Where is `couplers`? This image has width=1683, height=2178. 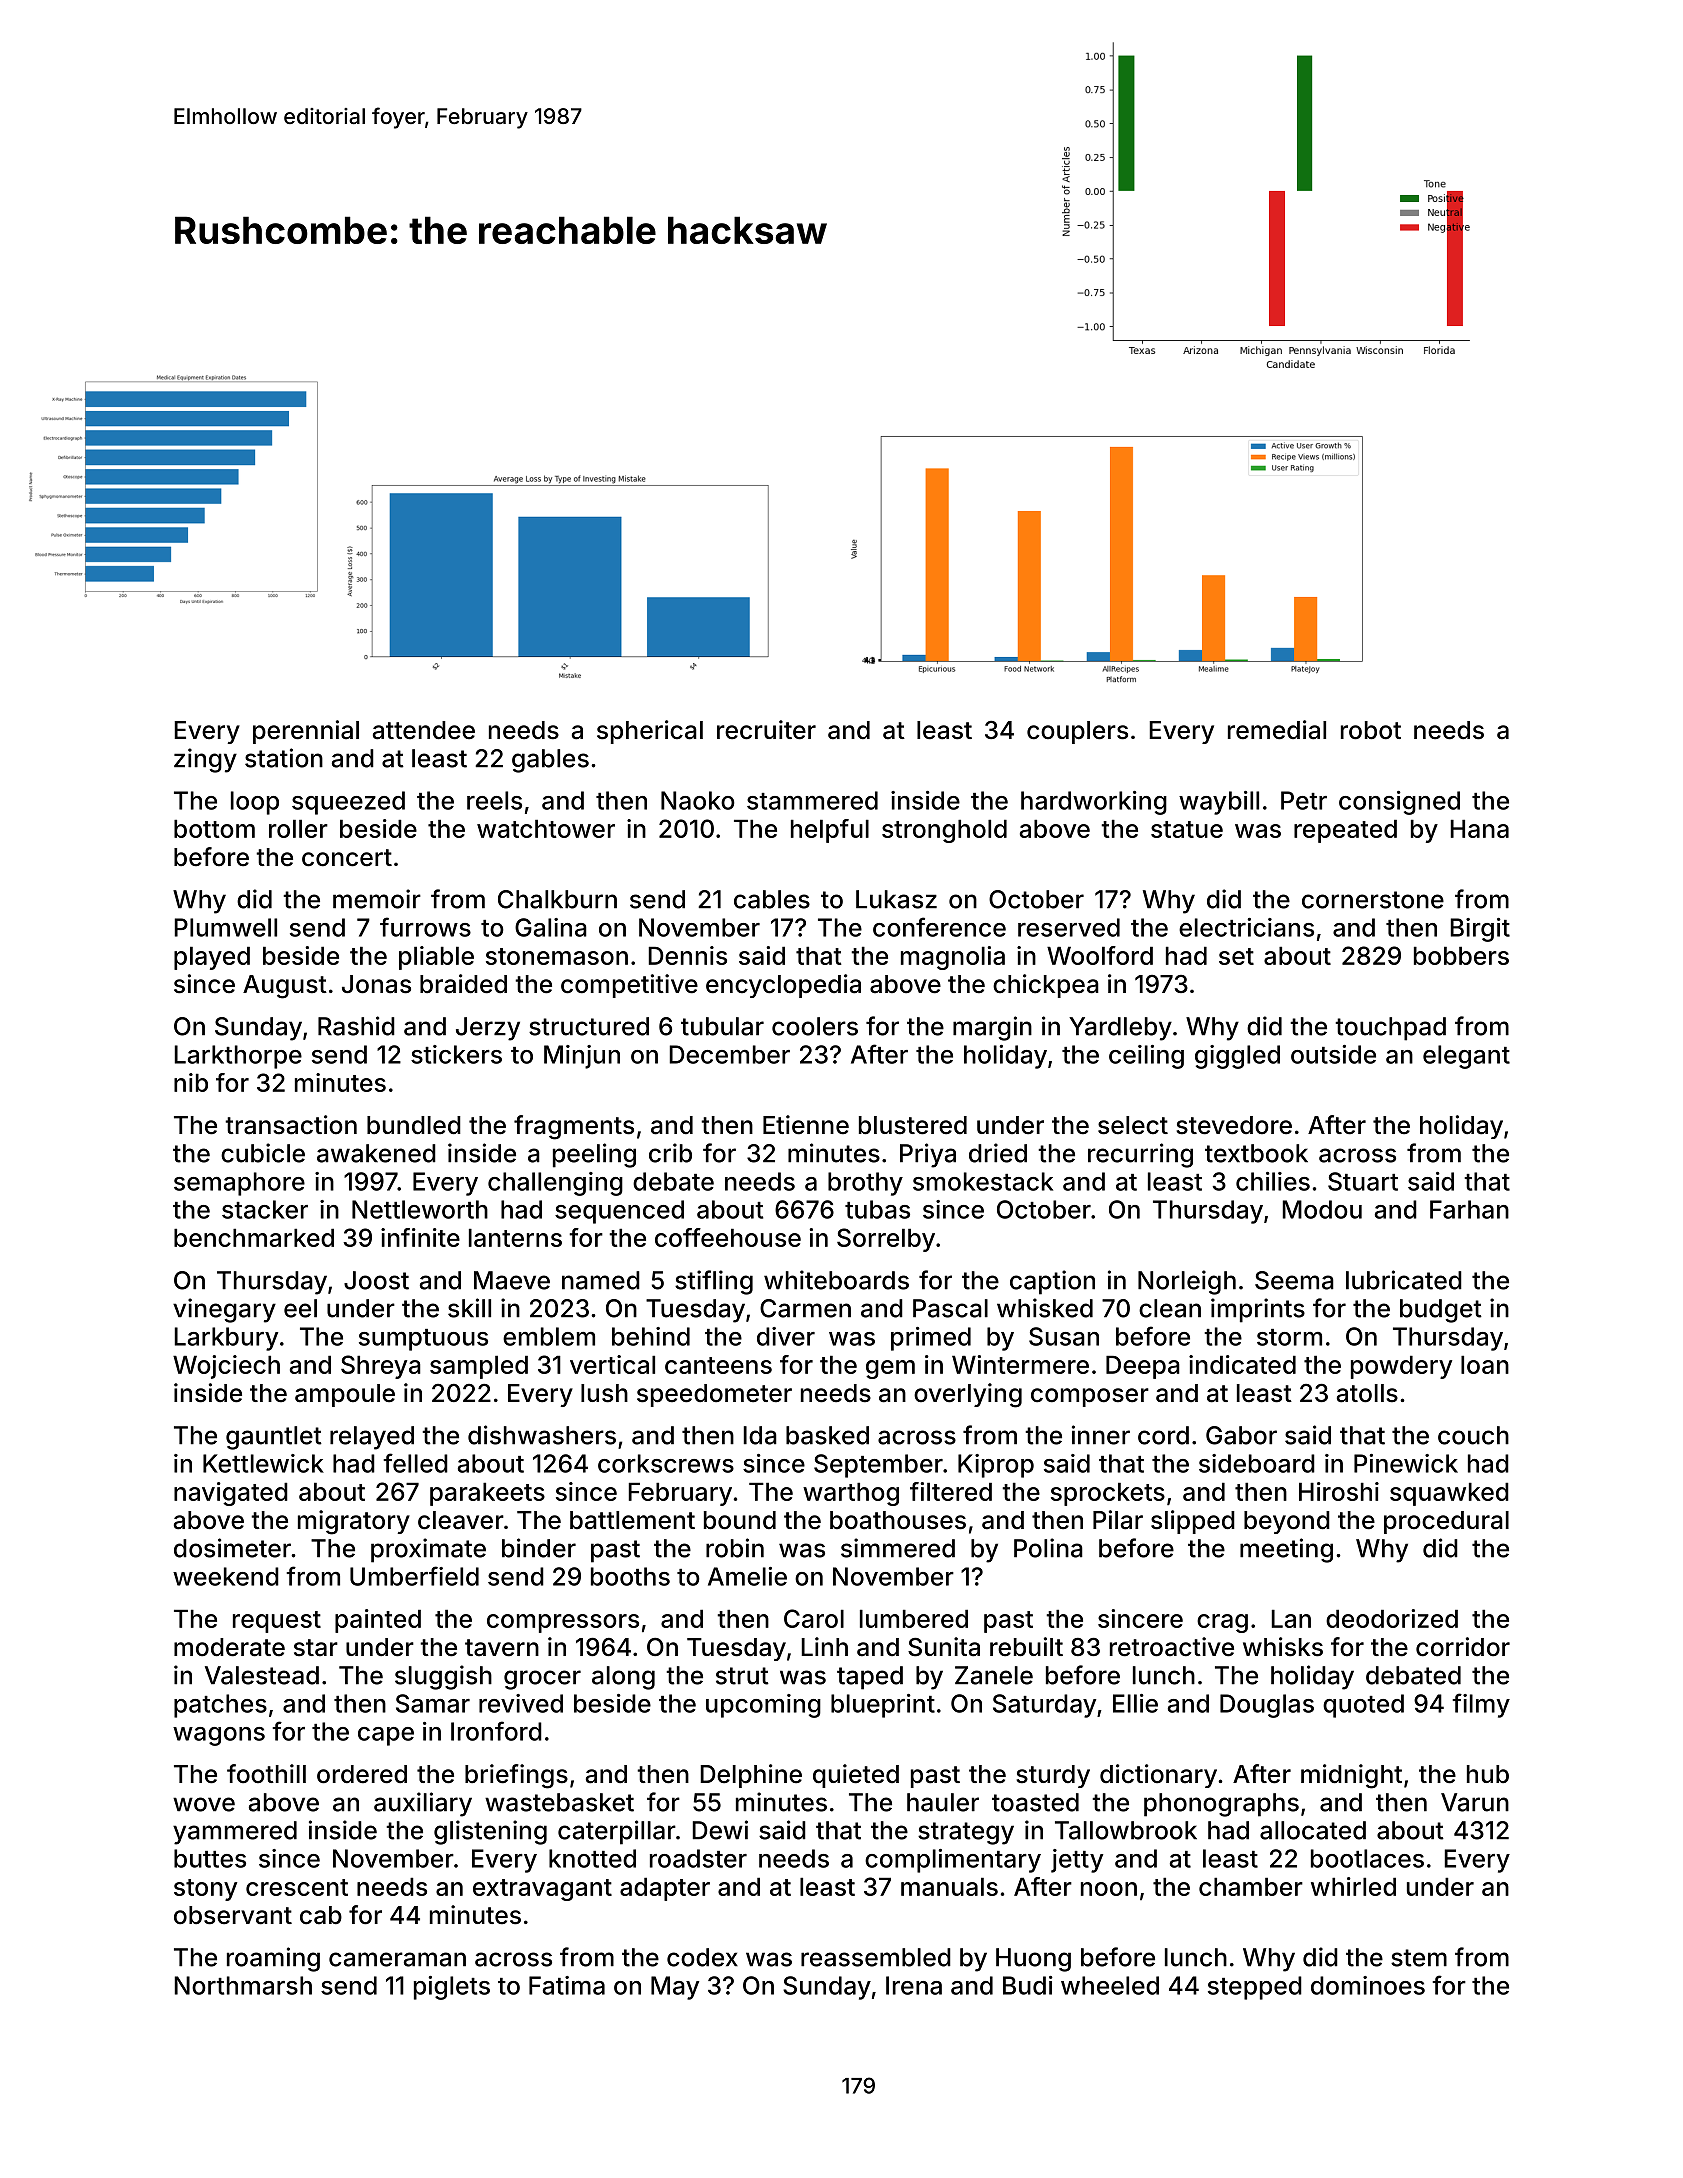 couplers is located at coordinates (1077, 732).
